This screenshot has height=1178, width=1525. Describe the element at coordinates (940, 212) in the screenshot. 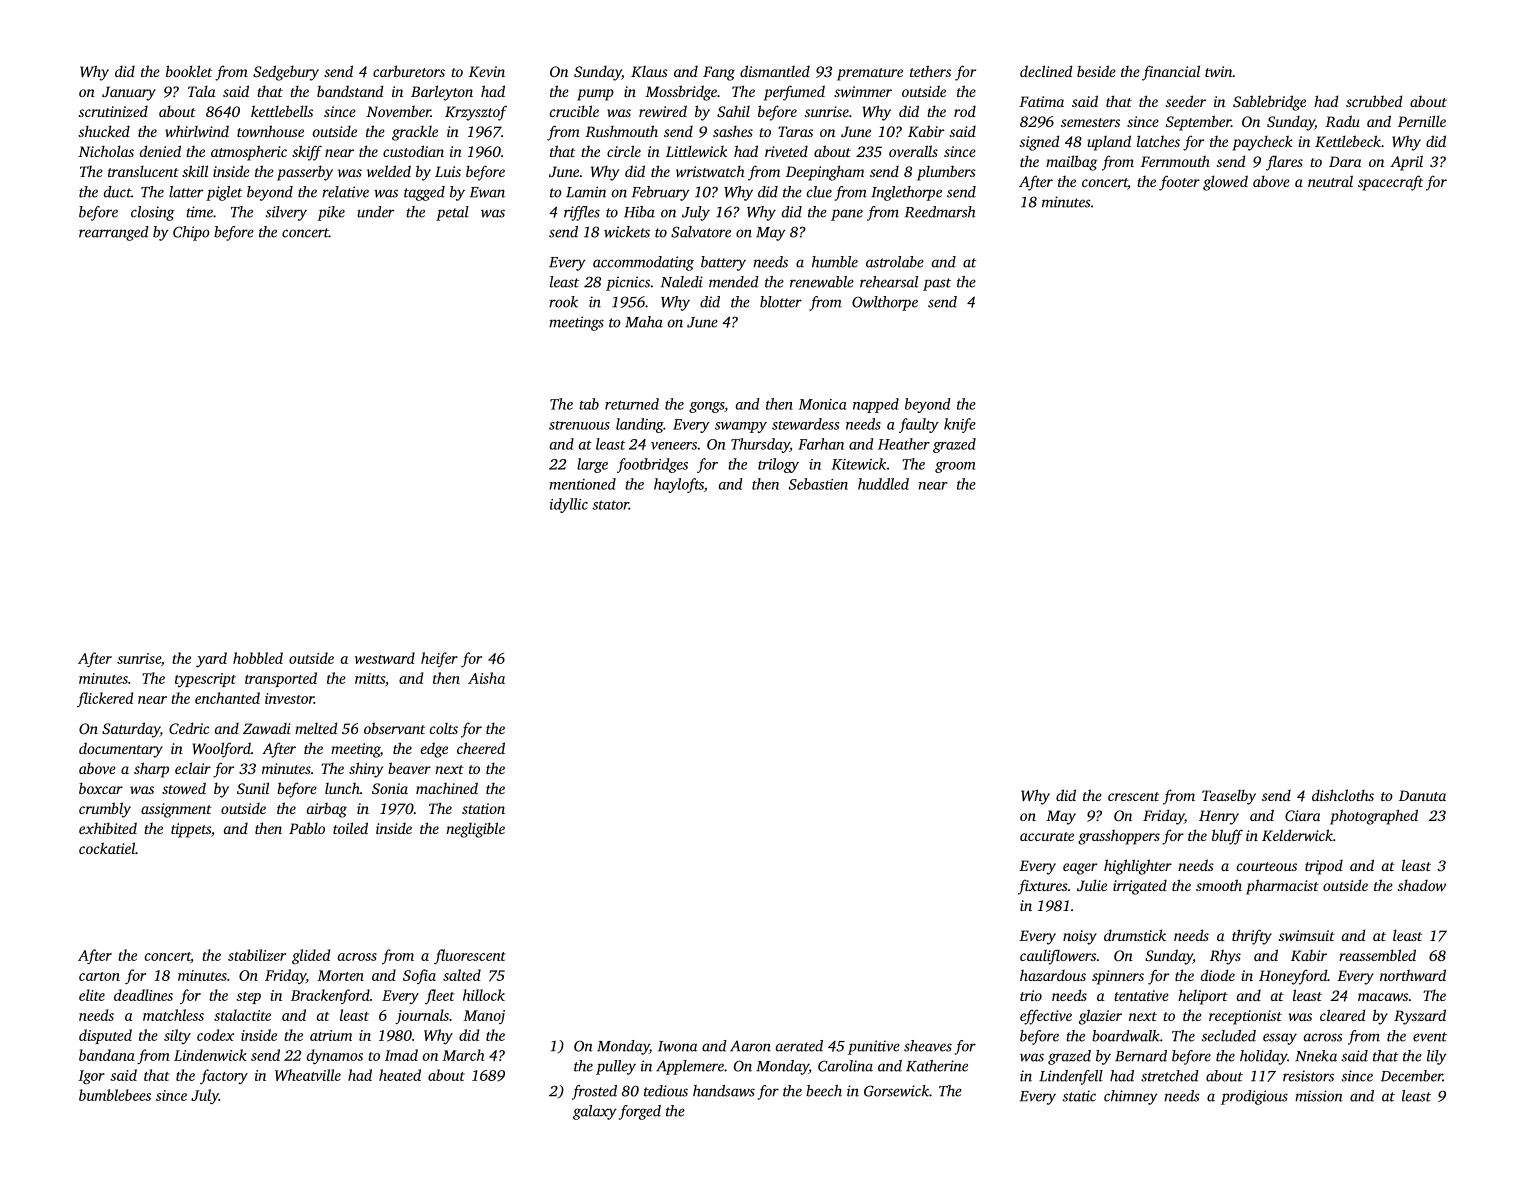

I see `Reedmarsh` at that location.
